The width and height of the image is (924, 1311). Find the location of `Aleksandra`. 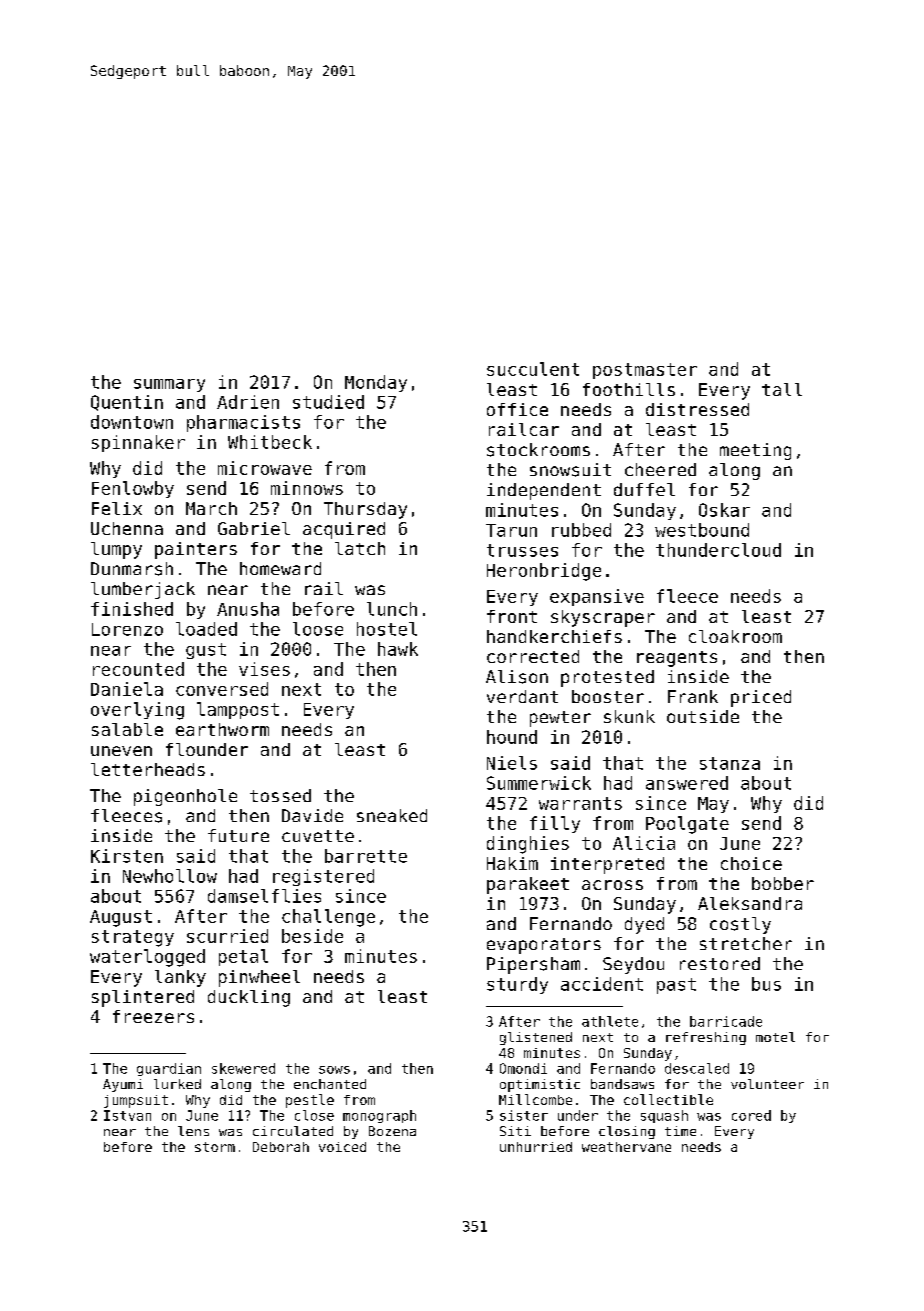

Aleksandra is located at coordinates (750, 903).
